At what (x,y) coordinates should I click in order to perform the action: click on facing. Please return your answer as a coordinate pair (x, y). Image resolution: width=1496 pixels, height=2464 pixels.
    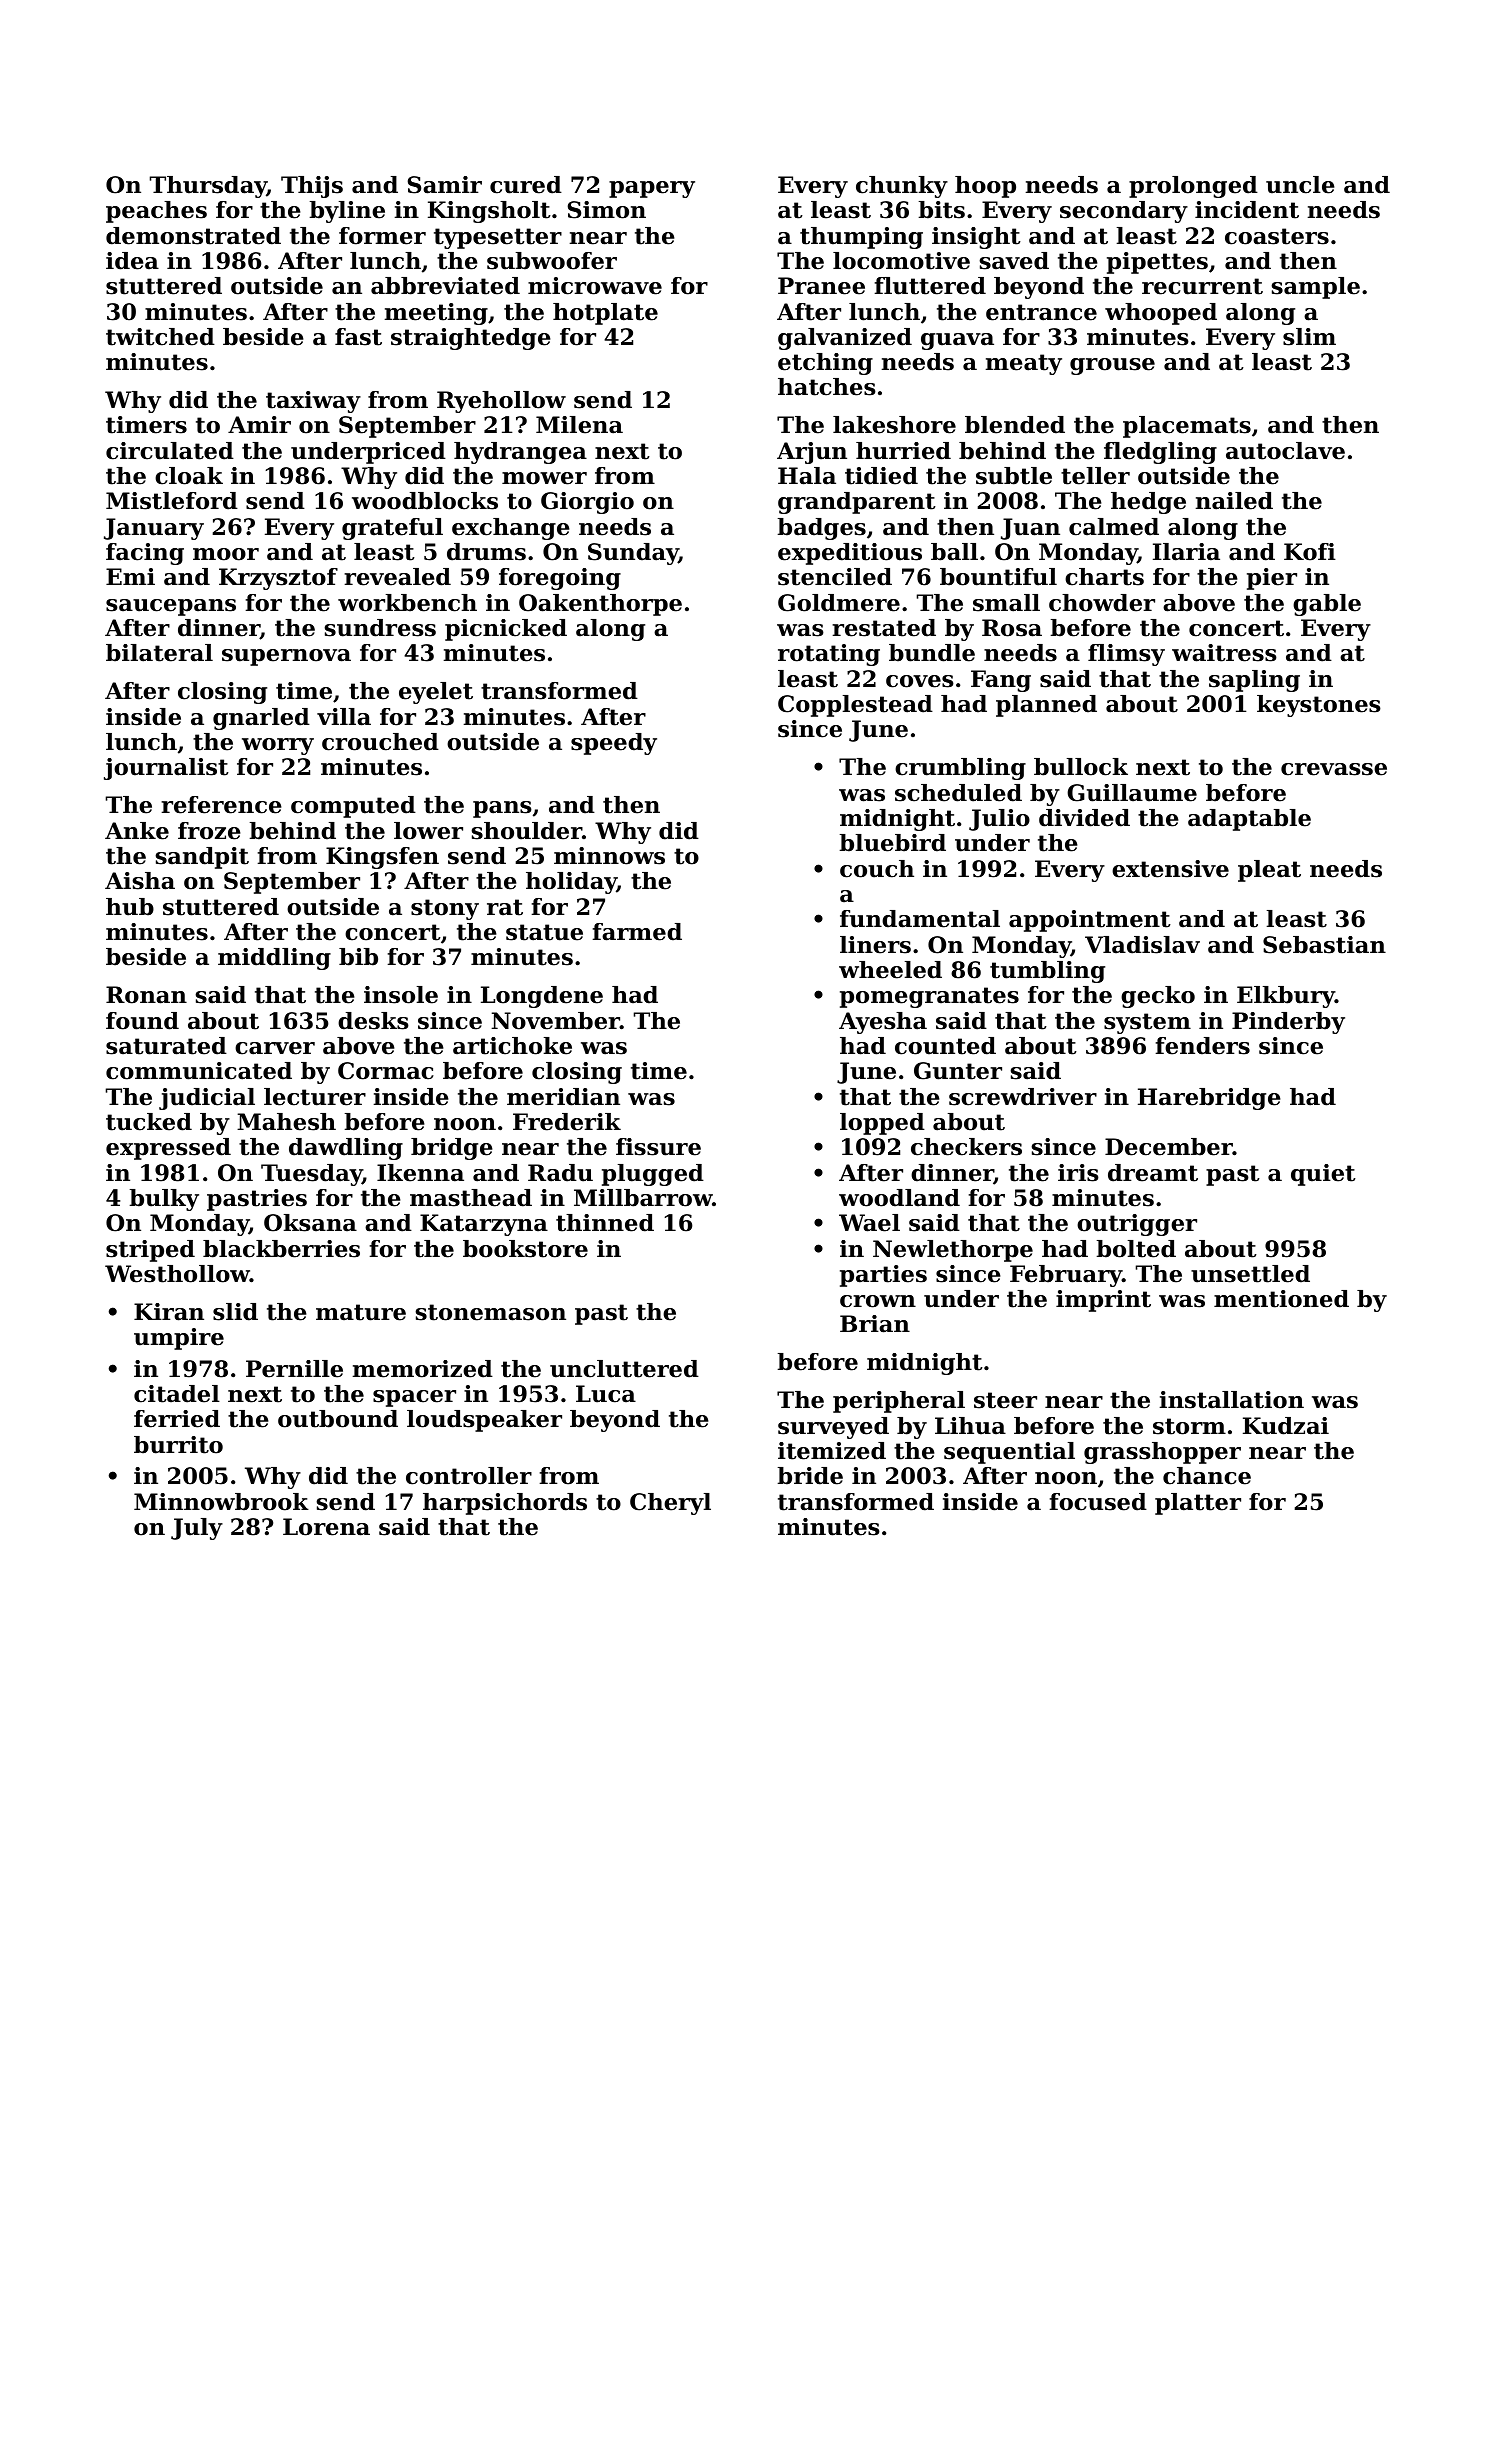
    Looking at the image, I should click on (145, 554).
